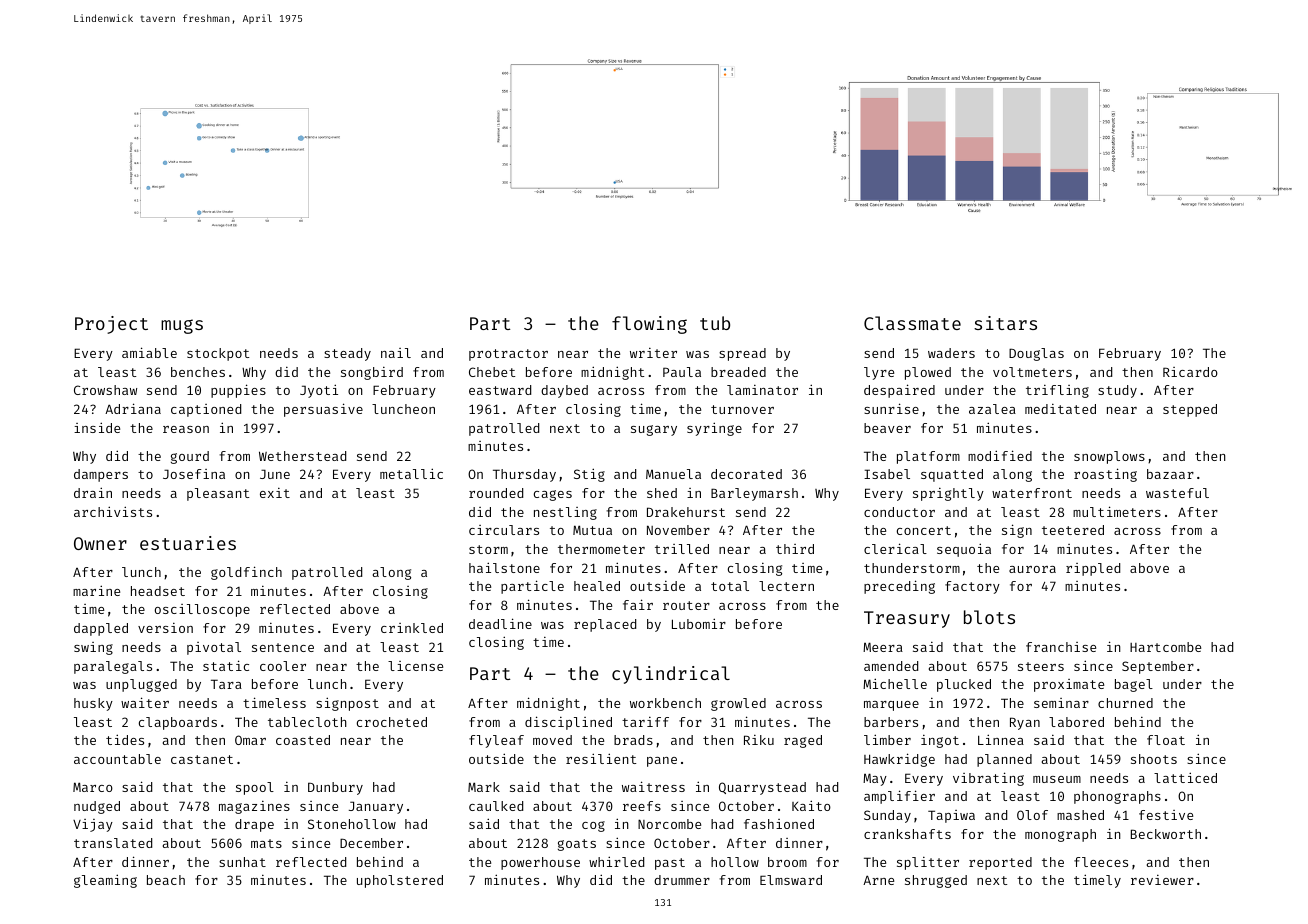 The image size is (1308, 924). I want to click on gleaming, so click(105, 881).
